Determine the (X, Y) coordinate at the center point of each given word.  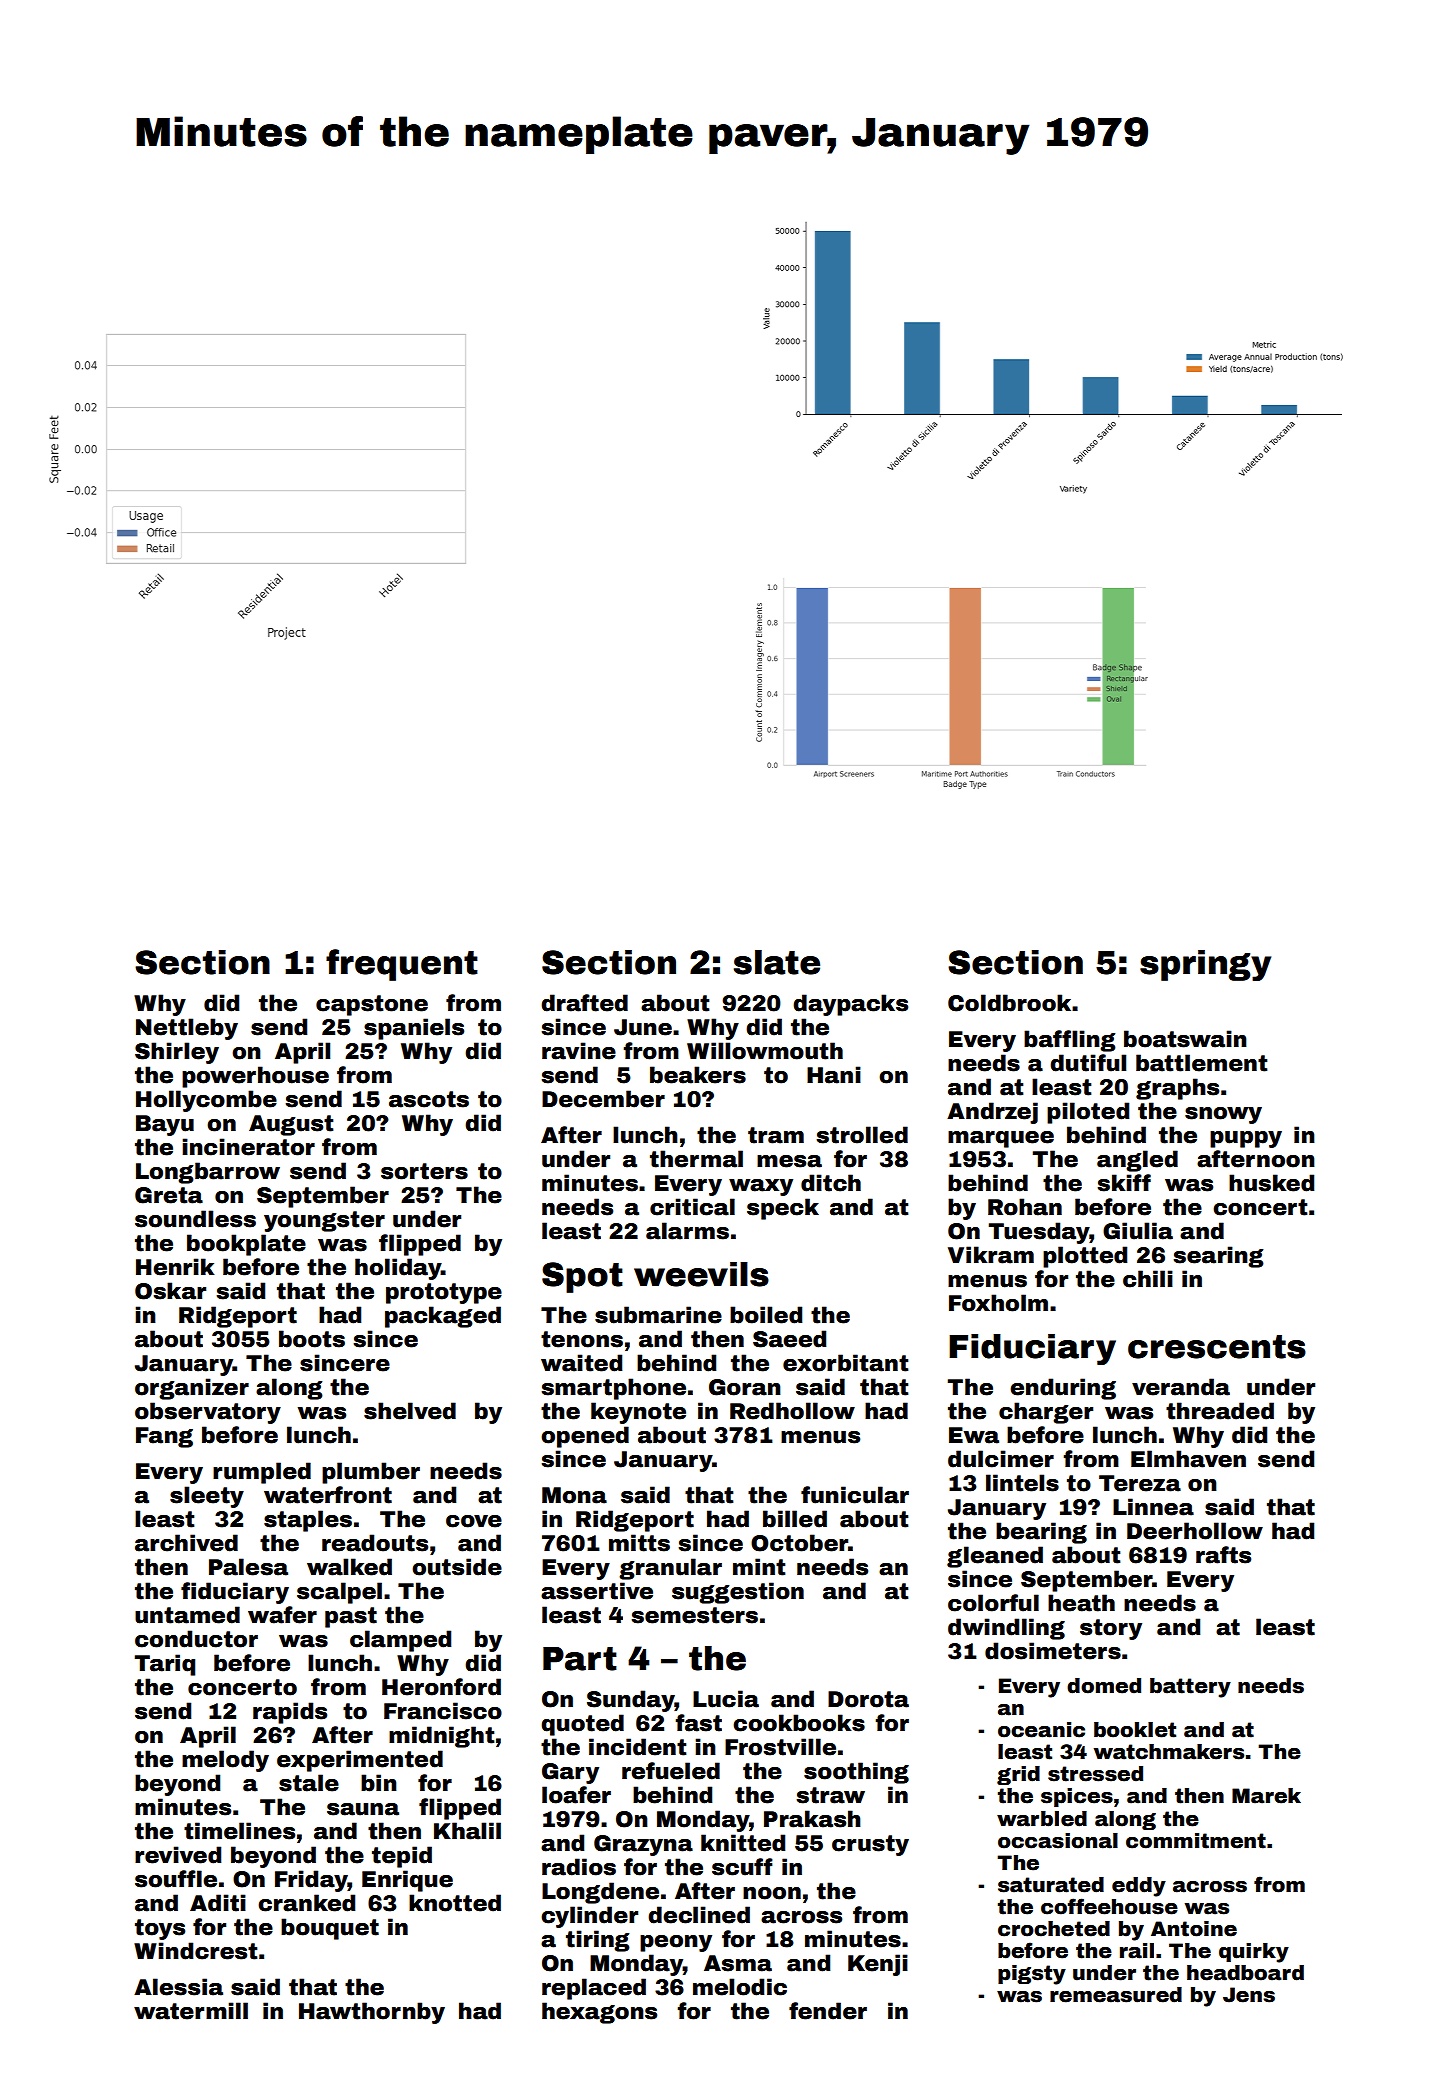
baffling (1070, 1041)
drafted (584, 1003)
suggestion (738, 1593)
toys (160, 1929)
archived (186, 1543)
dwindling (1006, 1629)
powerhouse (255, 1077)
